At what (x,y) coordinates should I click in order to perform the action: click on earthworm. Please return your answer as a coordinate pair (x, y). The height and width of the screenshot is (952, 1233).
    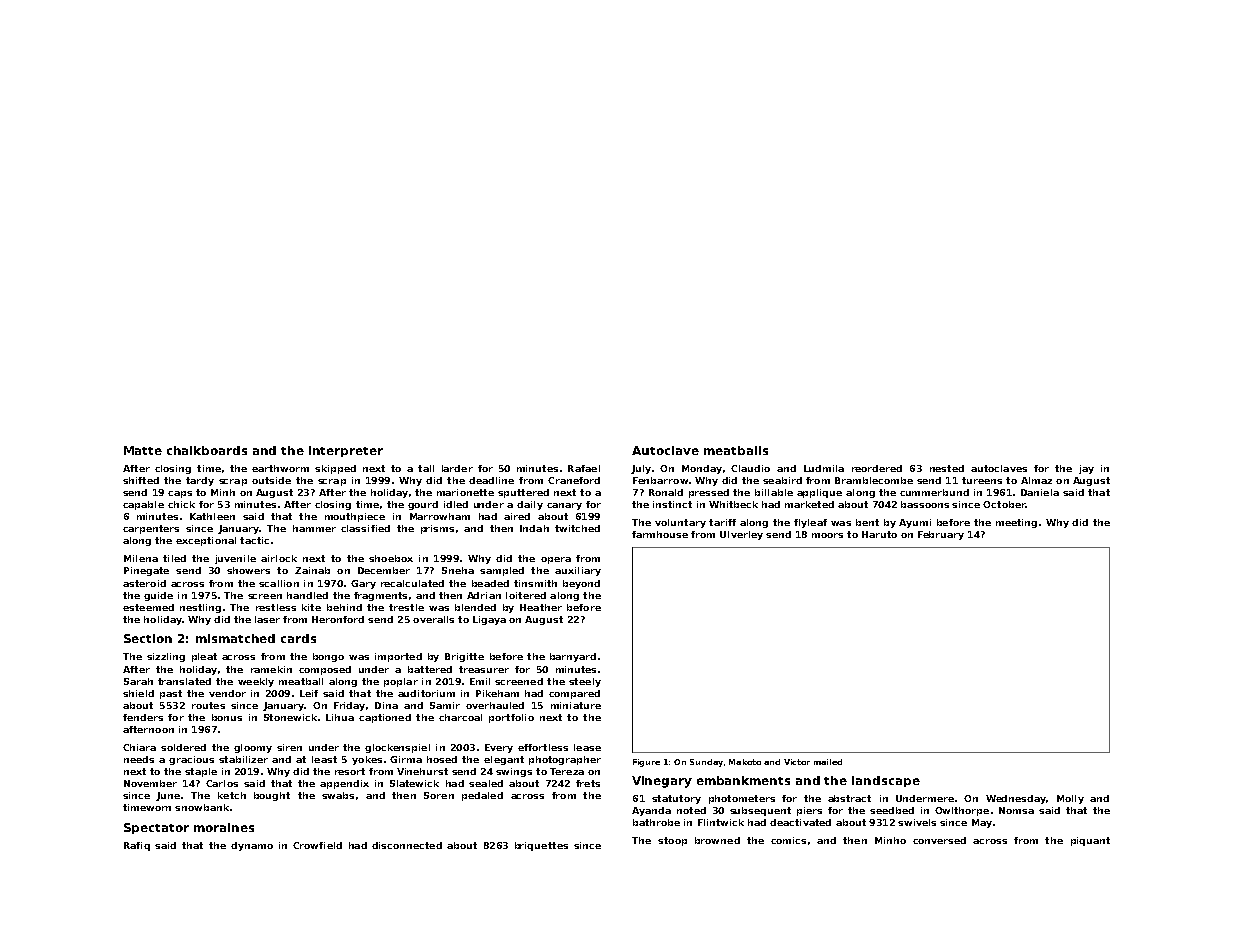
    Looking at the image, I should click on (280, 468).
